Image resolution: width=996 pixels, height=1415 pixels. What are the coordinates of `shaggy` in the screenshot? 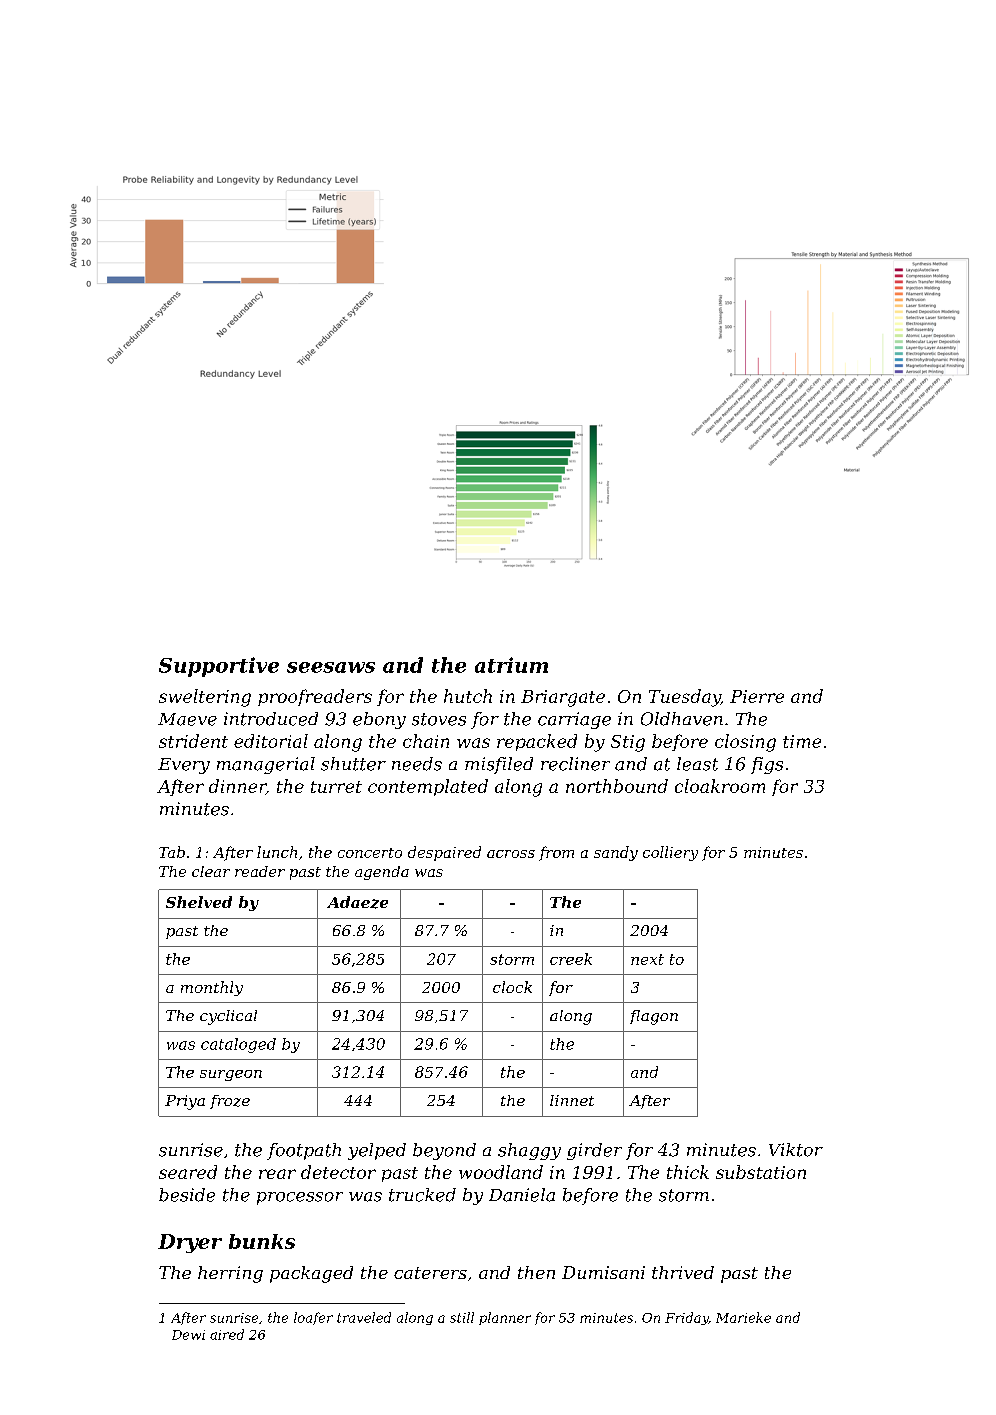 It's located at (529, 1151).
